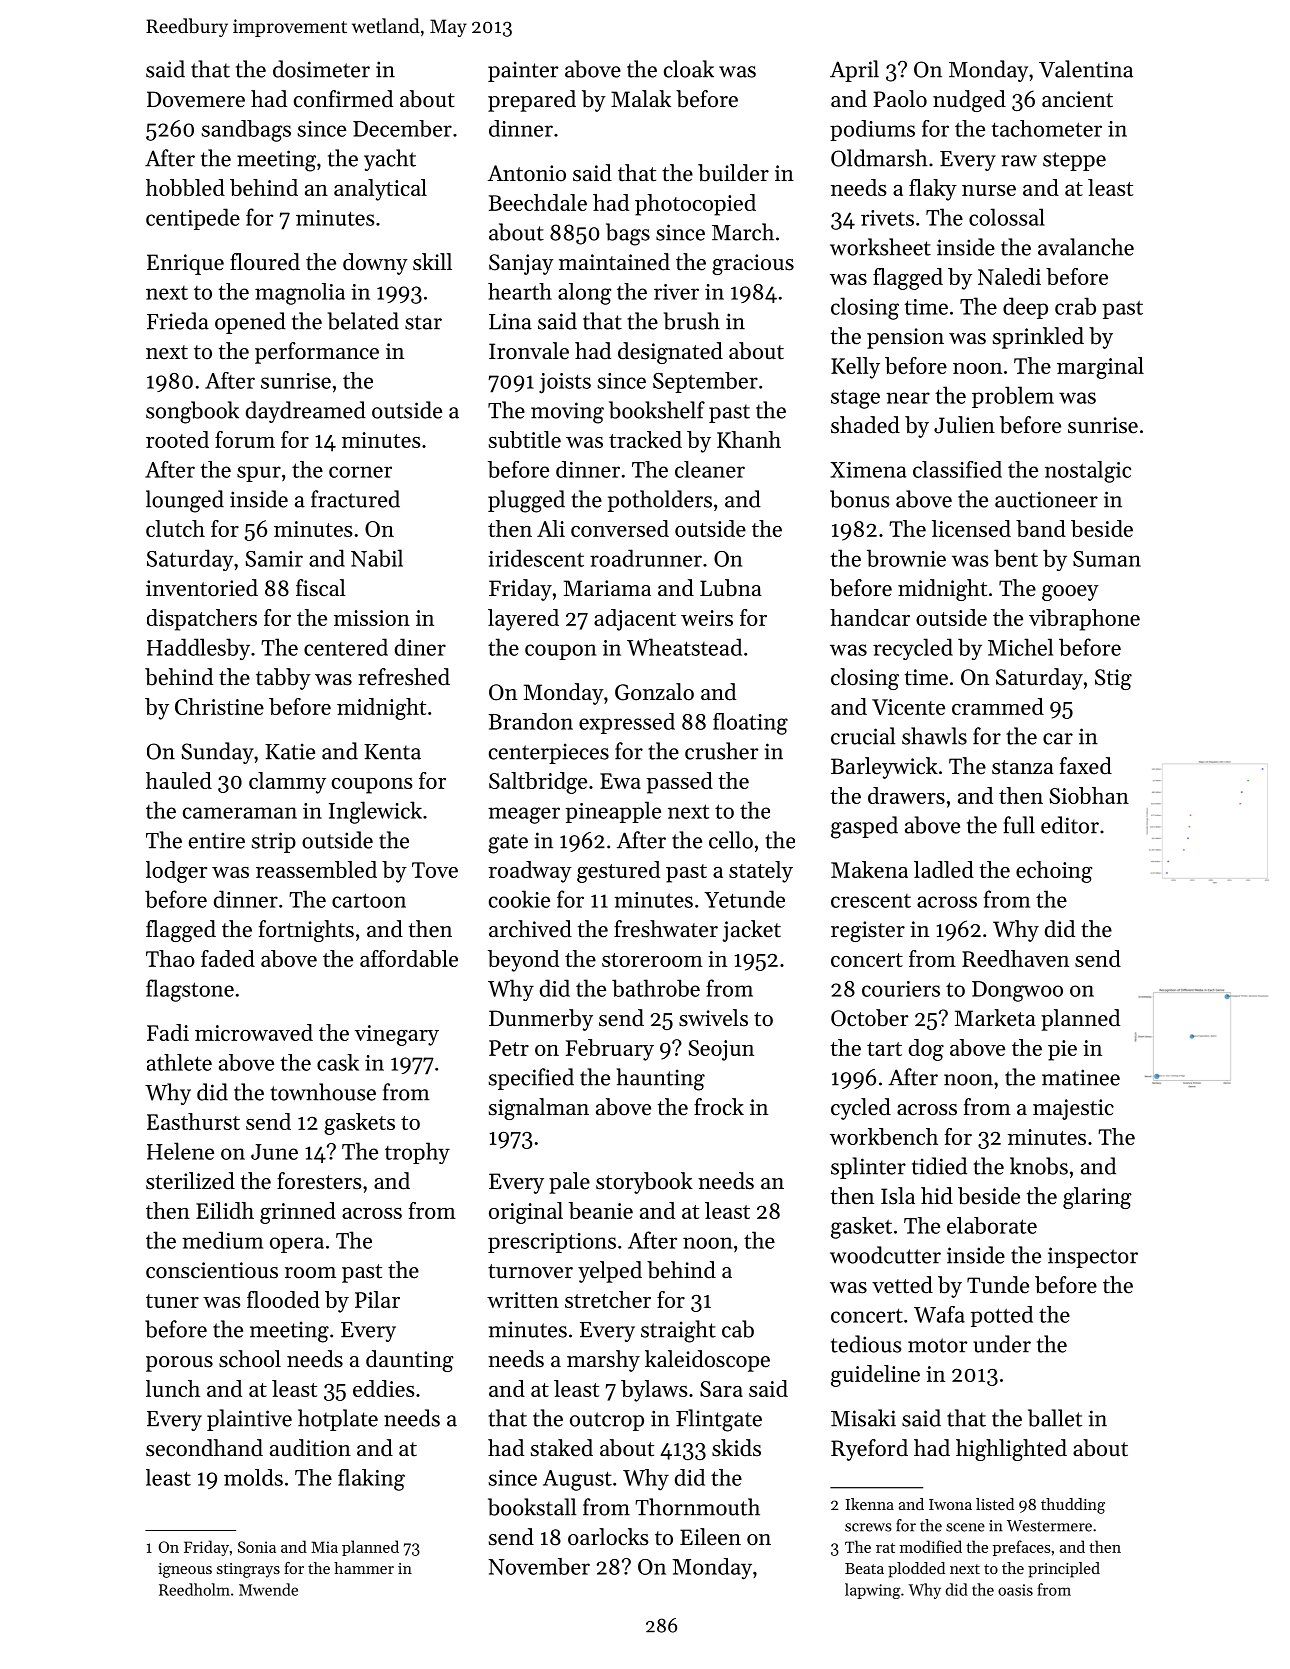  Describe the element at coordinates (873, 1591) in the screenshot. I see `lapwing` at that location.
